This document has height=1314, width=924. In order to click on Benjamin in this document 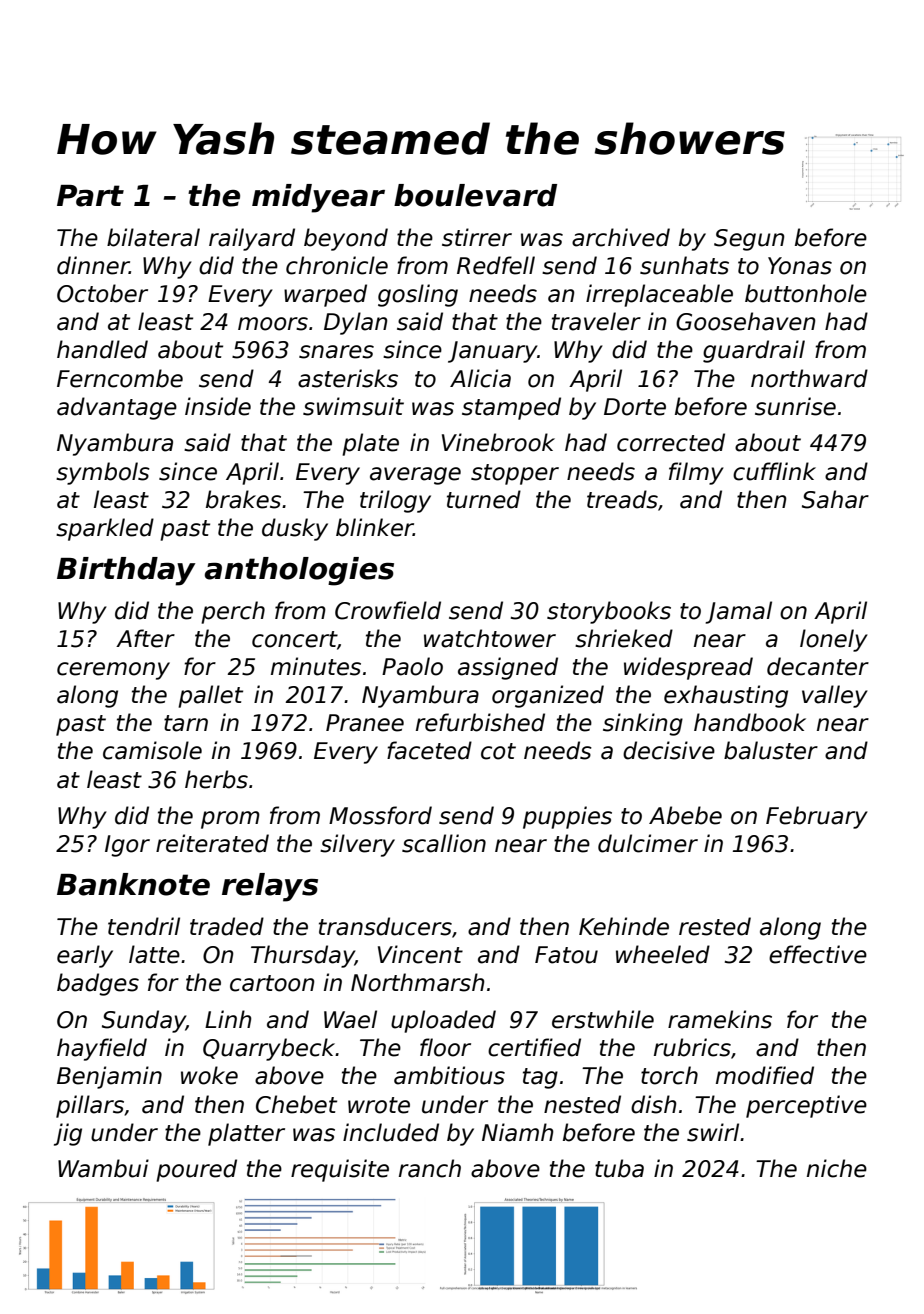, I will do `click(109, 1077)`.
